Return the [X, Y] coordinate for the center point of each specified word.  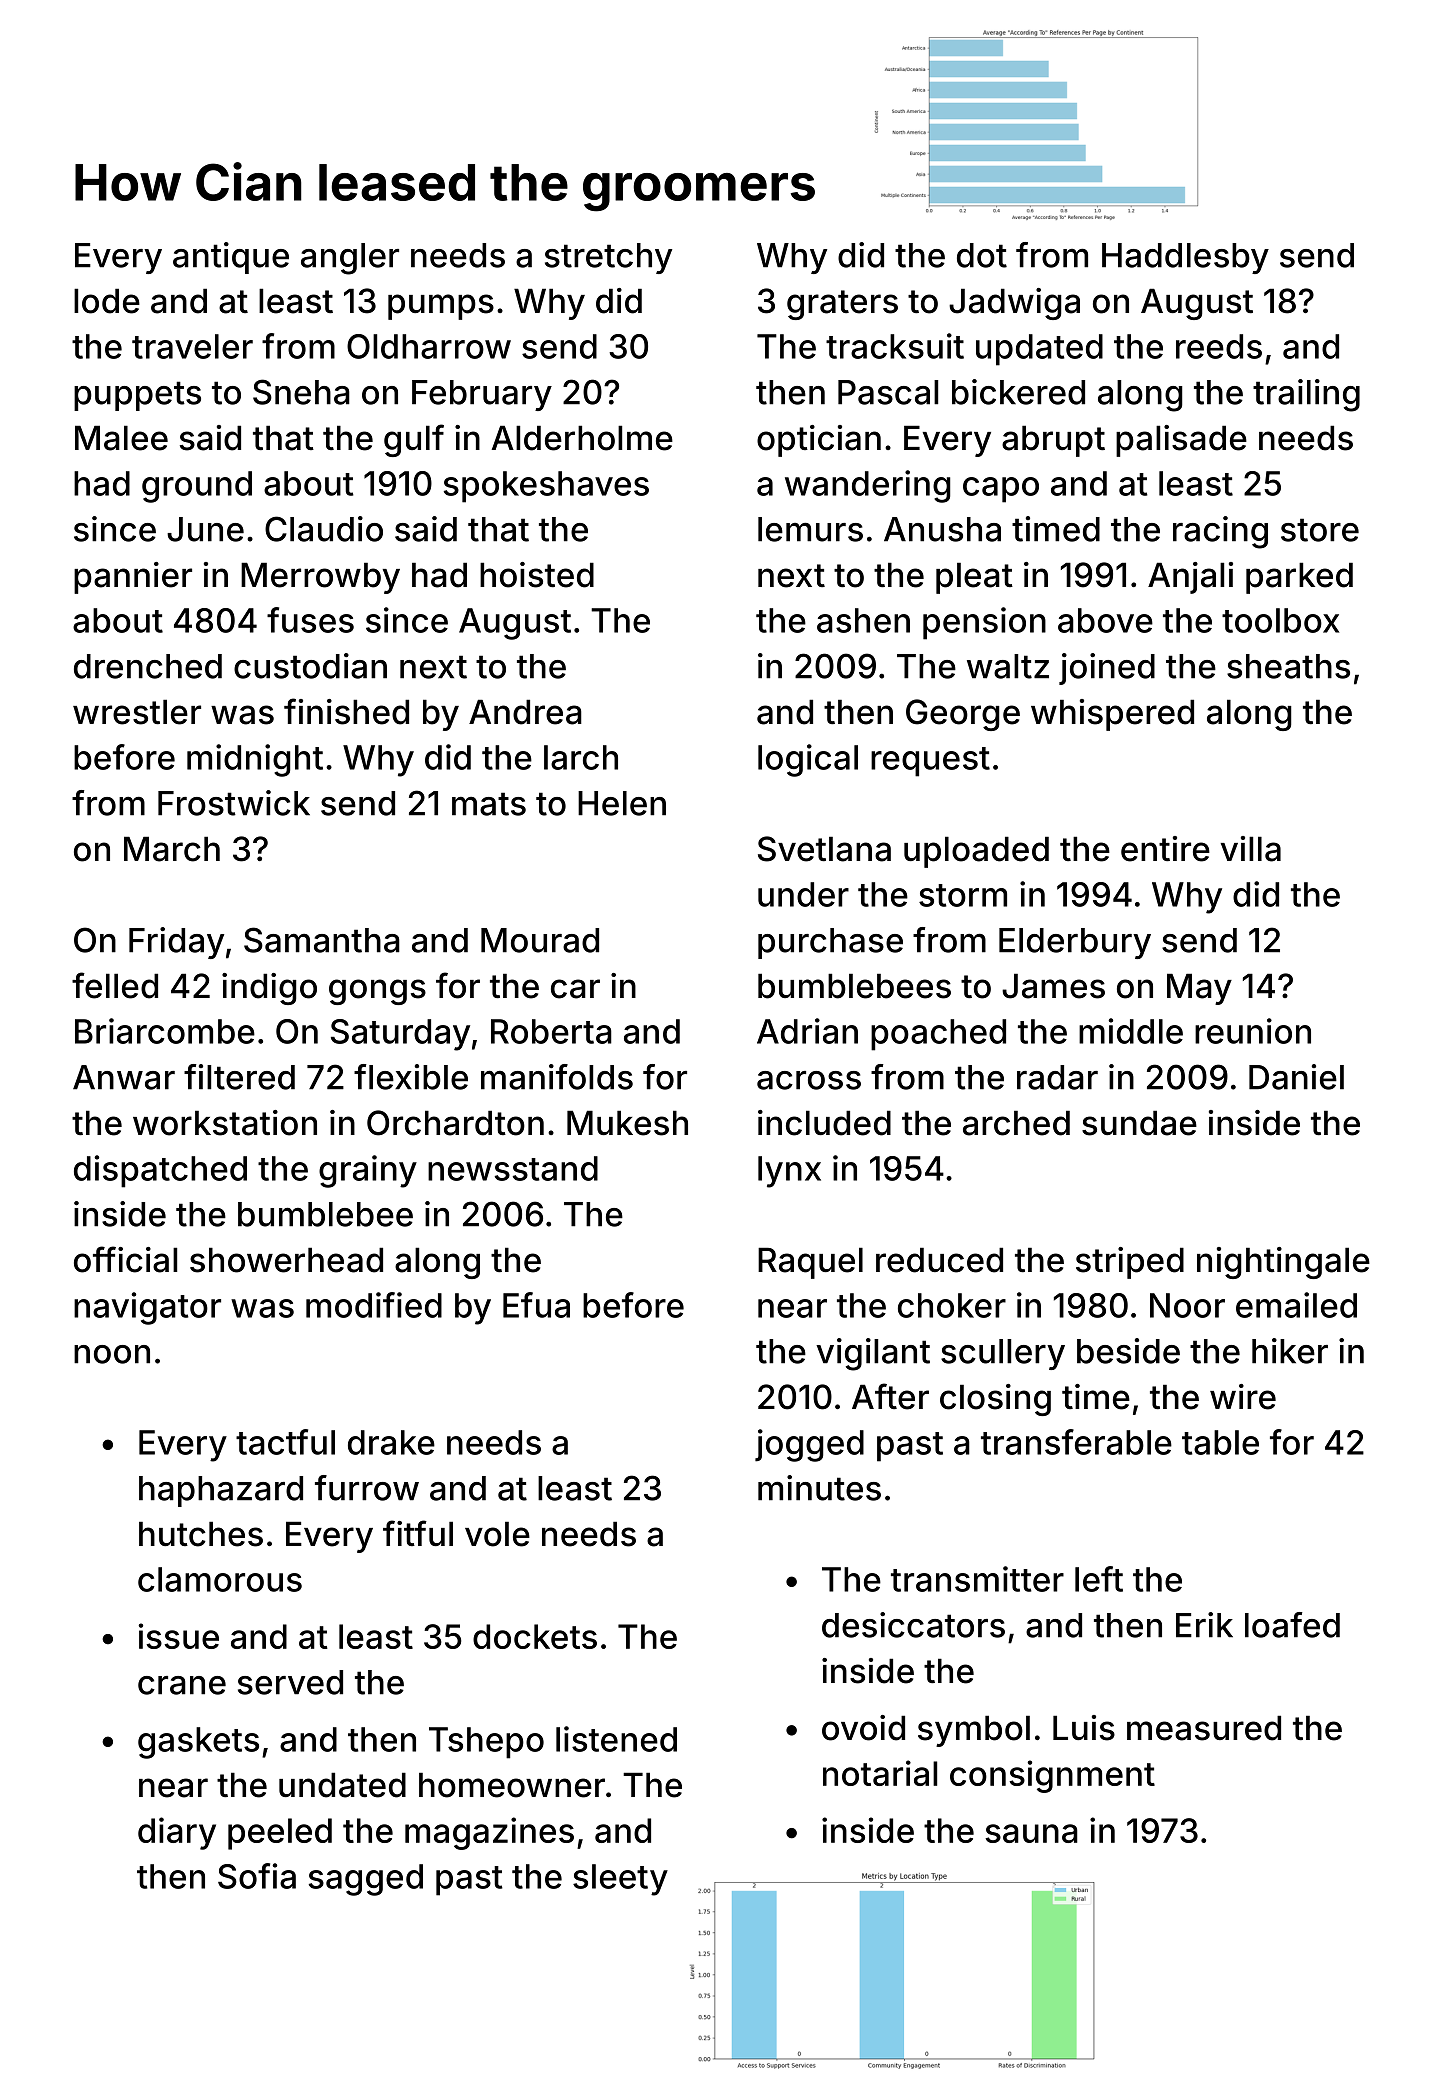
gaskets [198, 1743]
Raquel [810, 1263]
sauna [1031, 1833]
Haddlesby [1185, 258]
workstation [225, 1123]
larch [581, 757]
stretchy [608, 258]
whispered [1112, 715]
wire [1243, 1397]
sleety [620, 1880]
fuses [310, 620]
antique [231, 258]
